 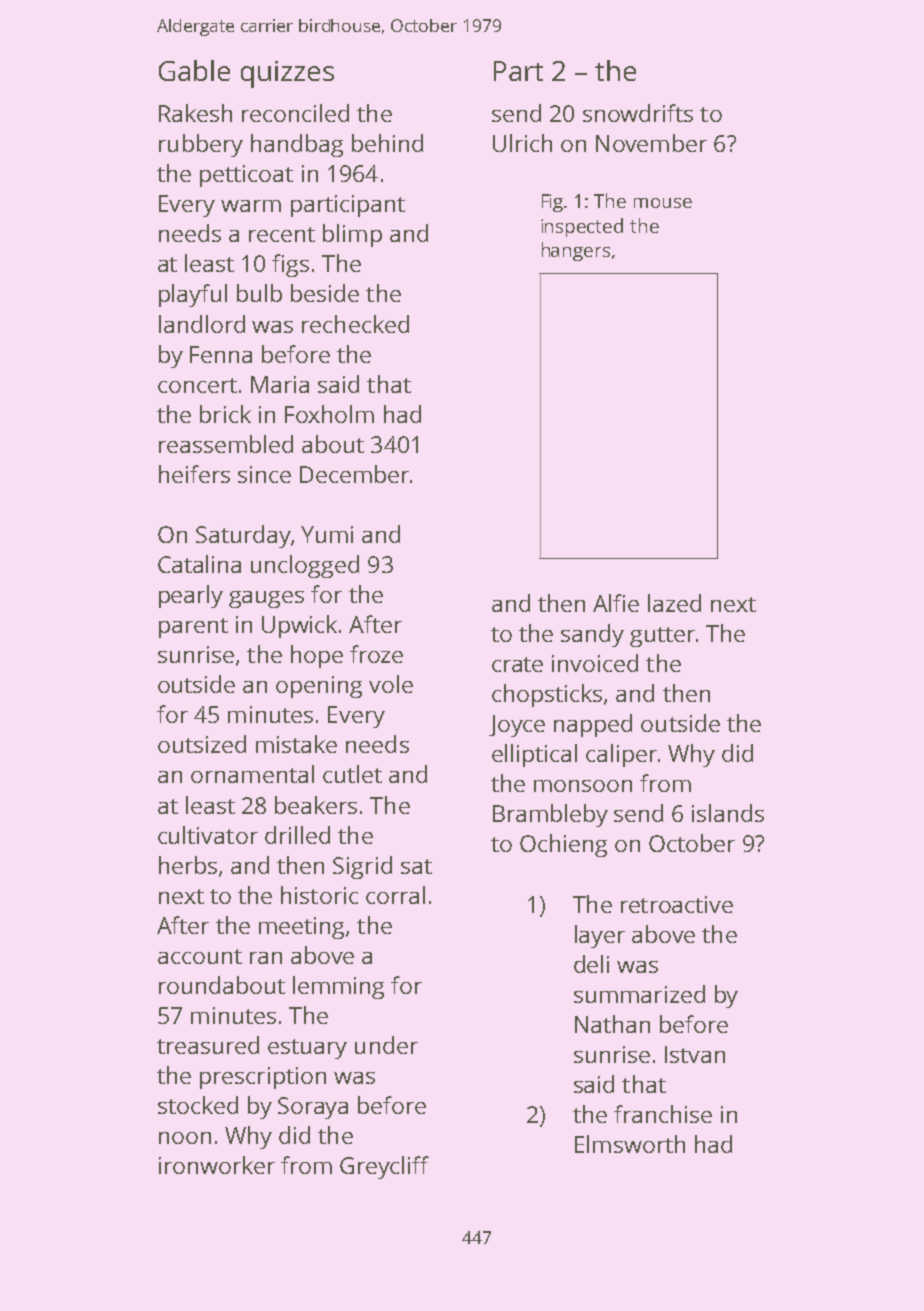 I want to click on December, so click(x=354, y=474).
